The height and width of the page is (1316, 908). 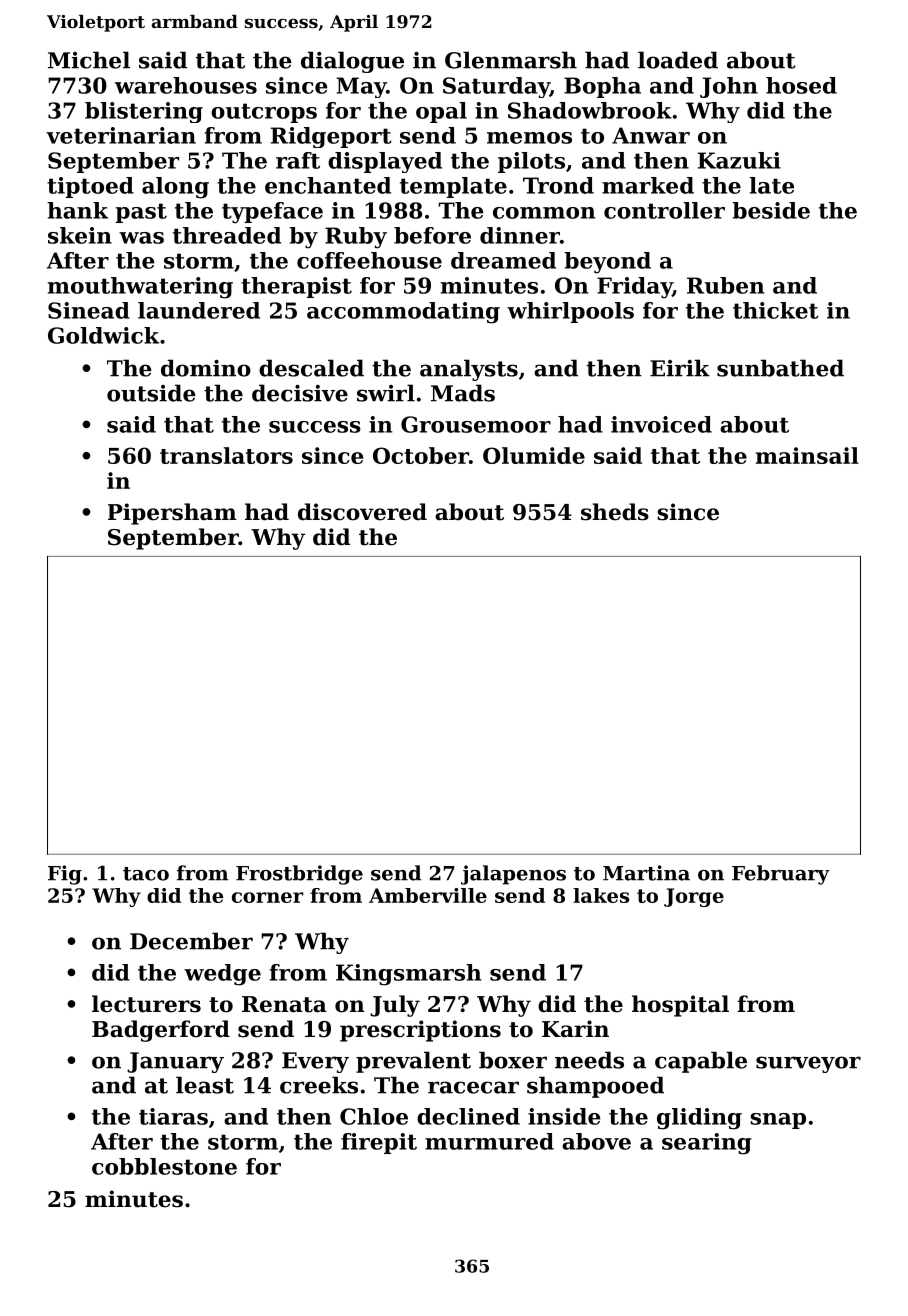 I want to click on Michel, so click(x=89, y=60).
